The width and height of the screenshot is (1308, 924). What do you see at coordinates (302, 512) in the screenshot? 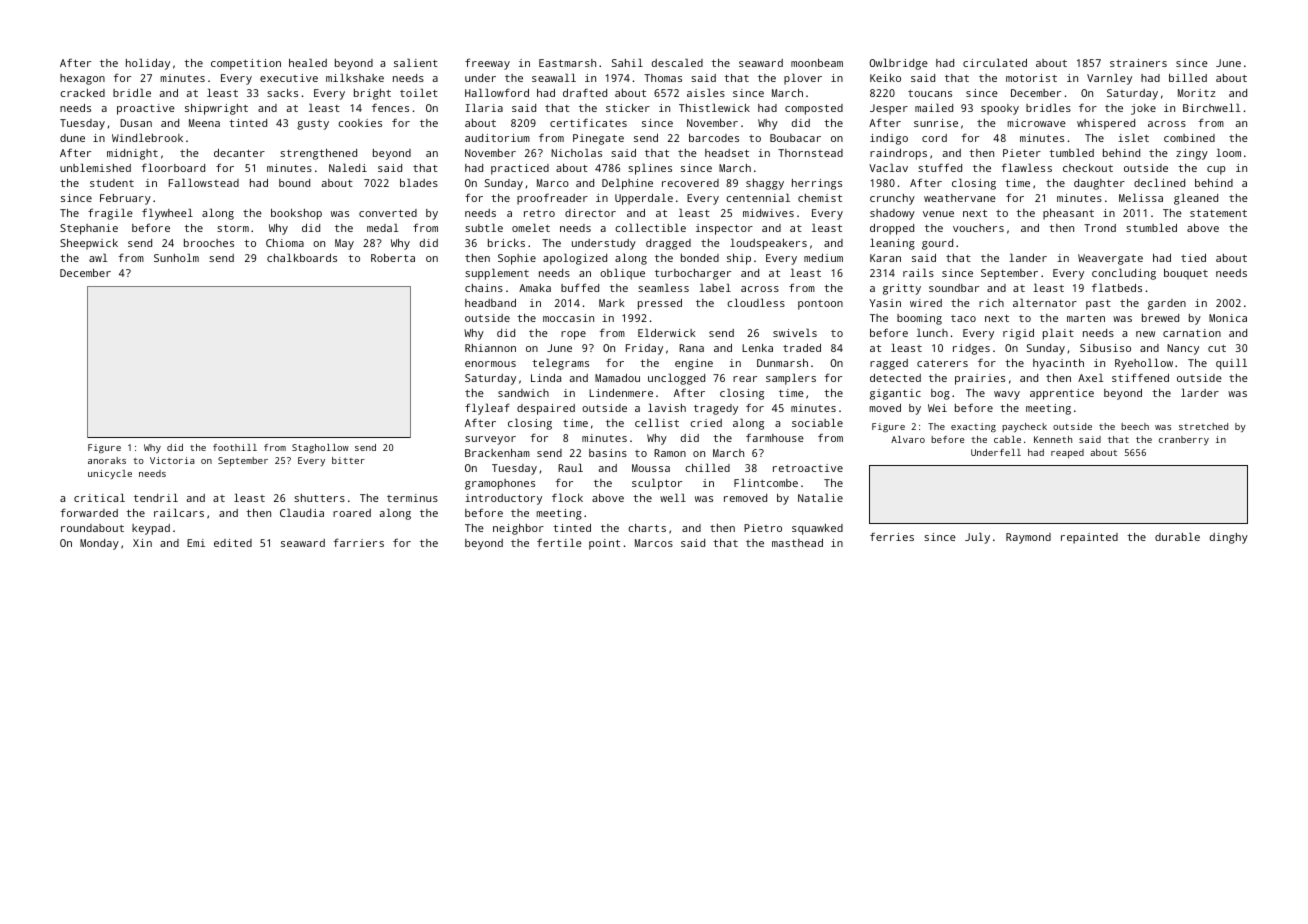
I see `Claudia` at bounding box center [302, 512].
